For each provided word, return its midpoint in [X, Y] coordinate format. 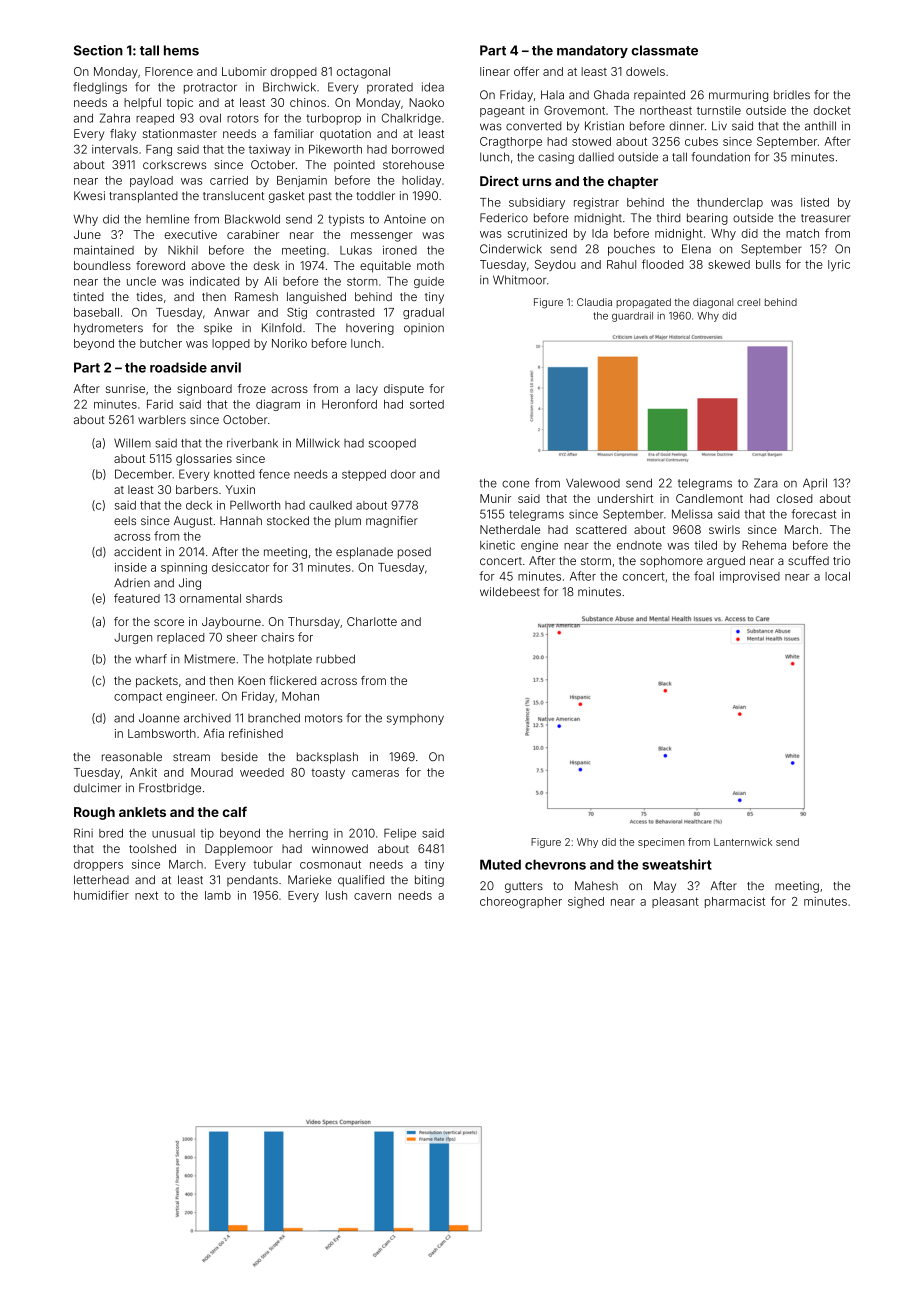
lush [336, 895]
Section [98, 50]
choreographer [521, 902]
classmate [664, 50]
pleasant [675, 902]
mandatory [592, 51]
